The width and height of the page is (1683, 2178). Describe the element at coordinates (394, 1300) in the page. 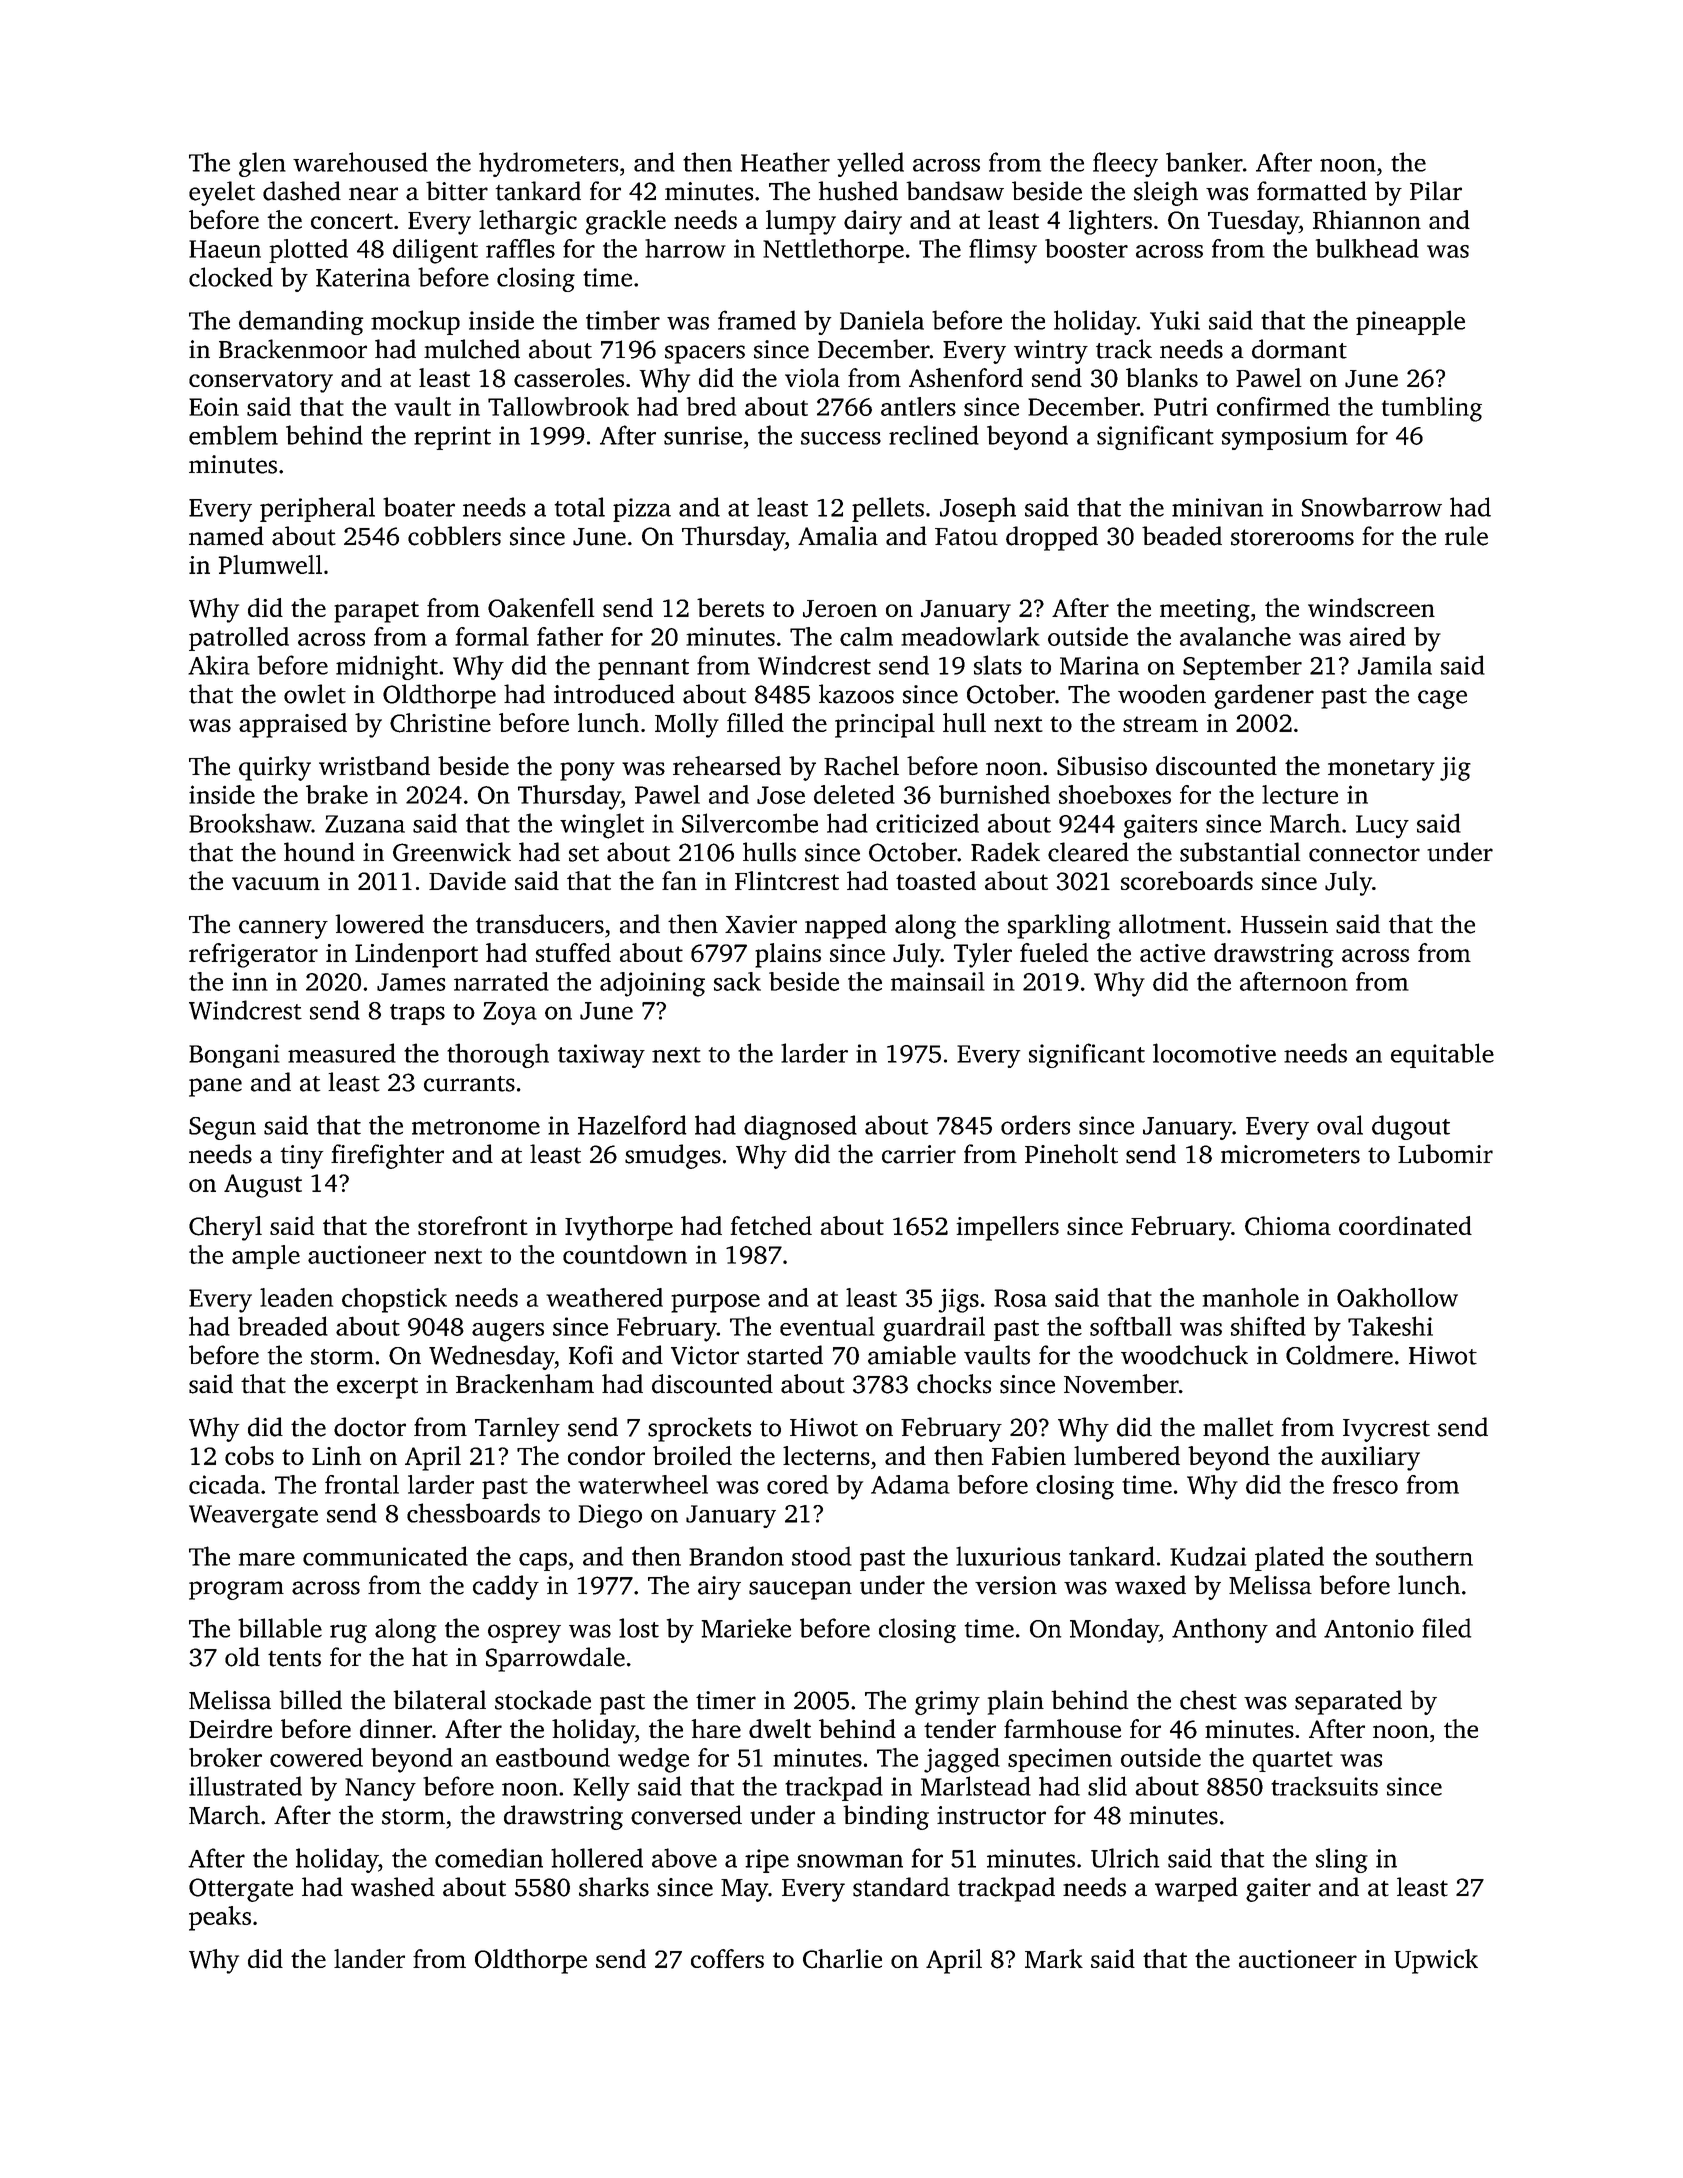

I see `chopstick` at that location.
